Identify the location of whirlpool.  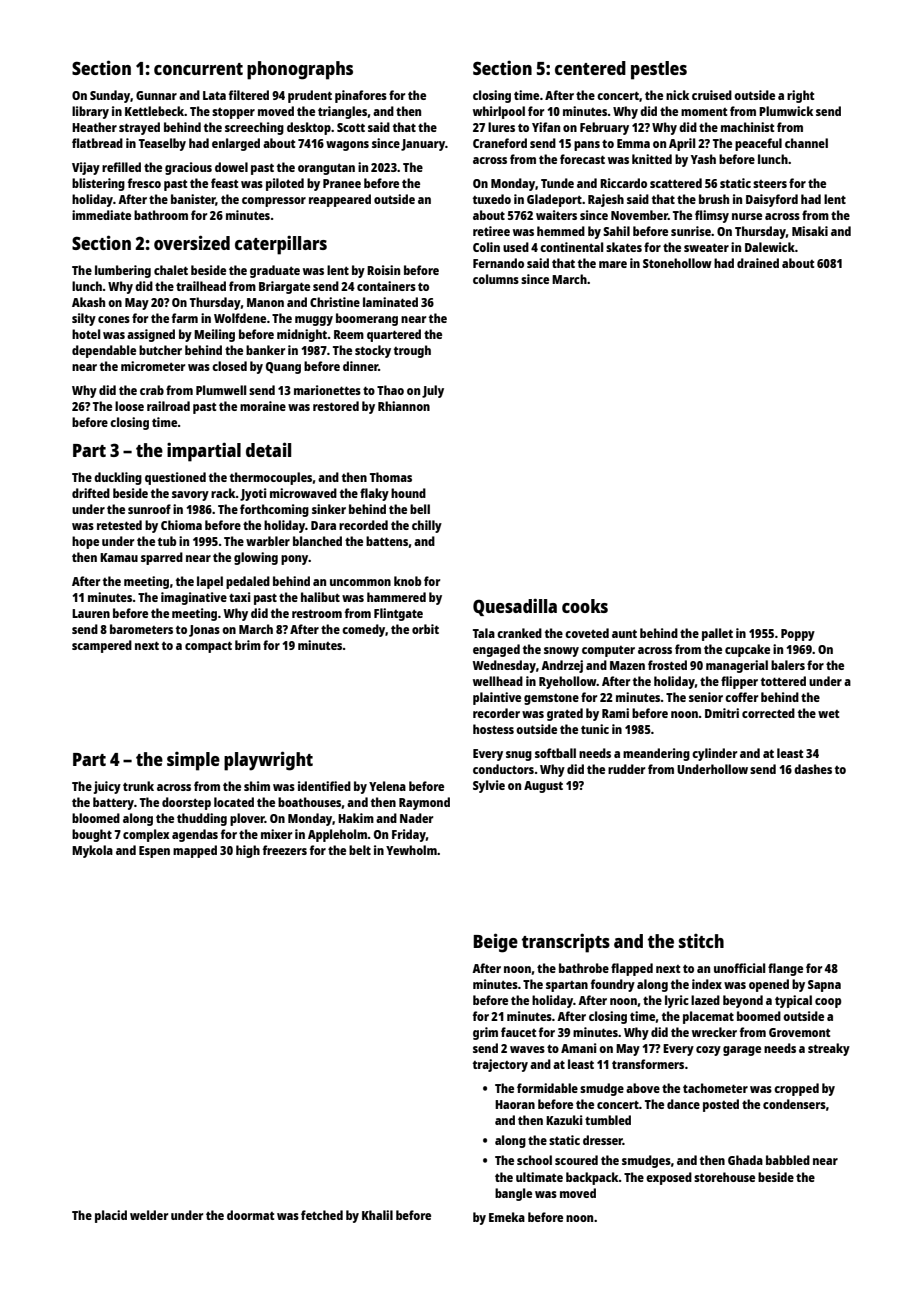
(499, 112).
